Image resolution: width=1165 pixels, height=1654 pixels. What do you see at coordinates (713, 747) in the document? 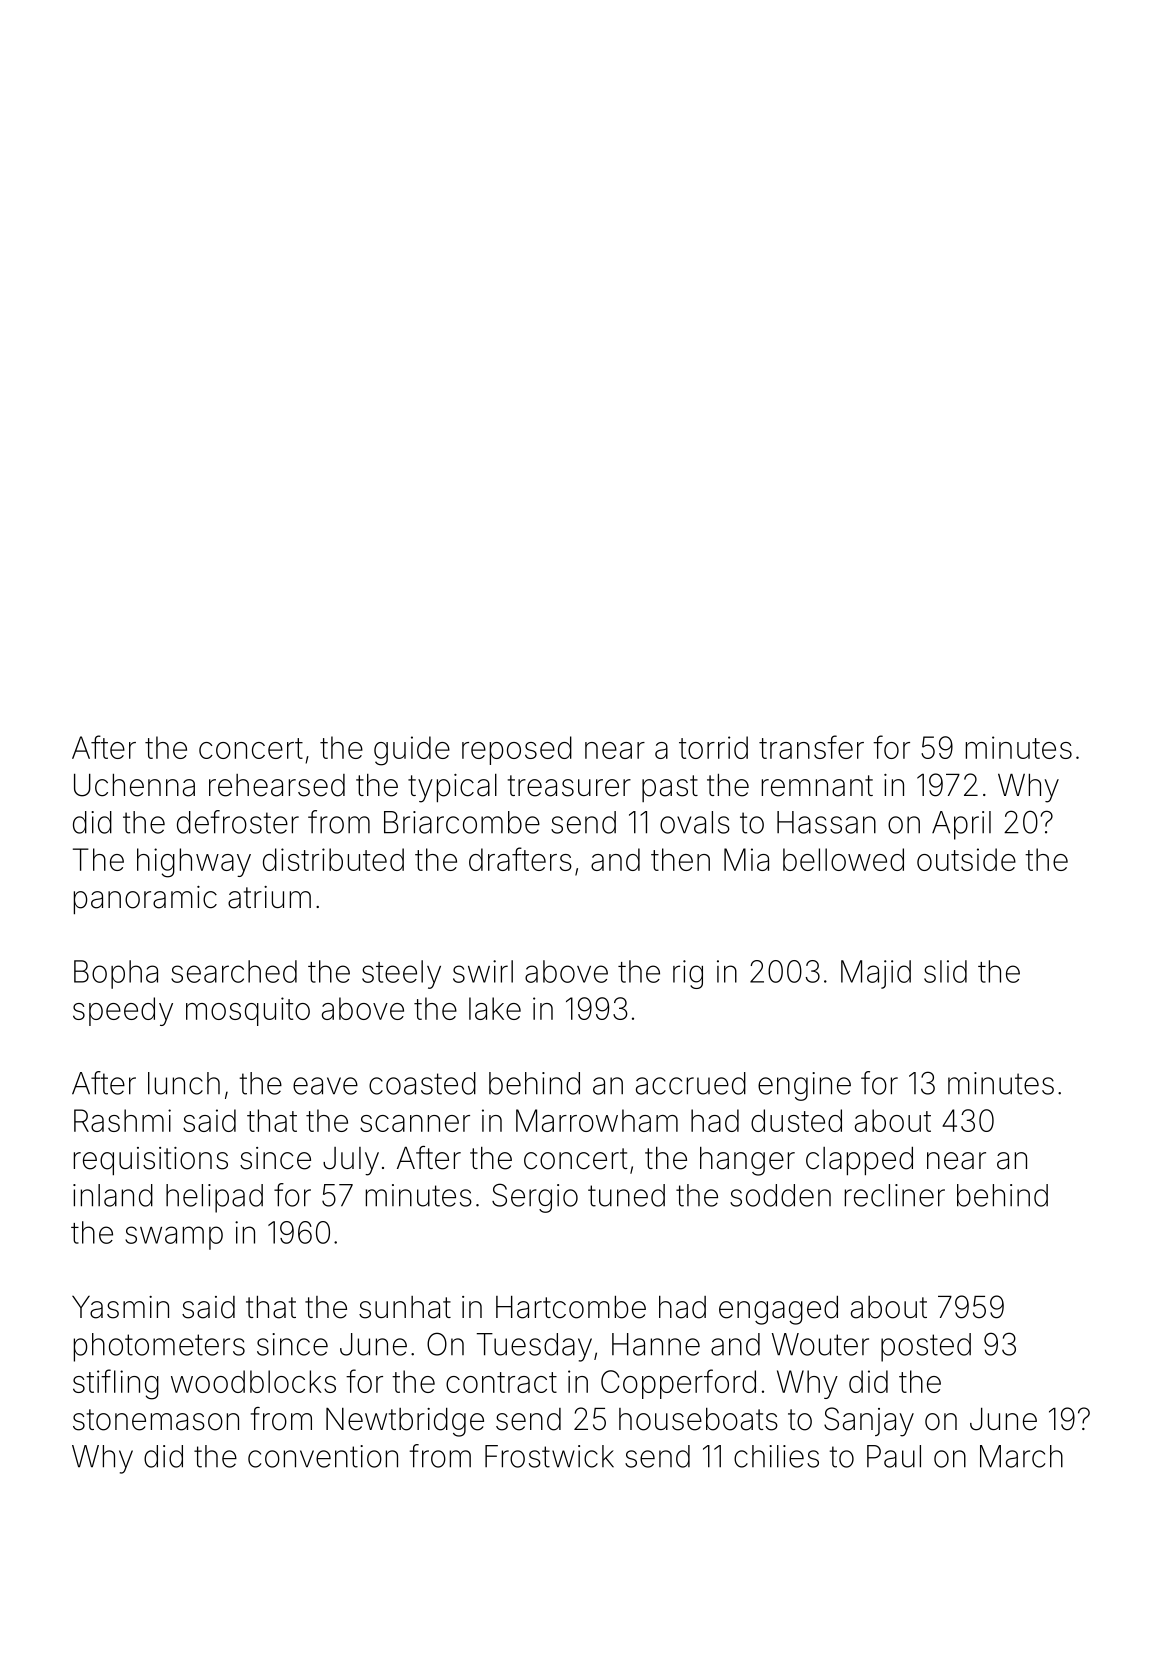
I see `torrid` at bounding box center [713, 747].
